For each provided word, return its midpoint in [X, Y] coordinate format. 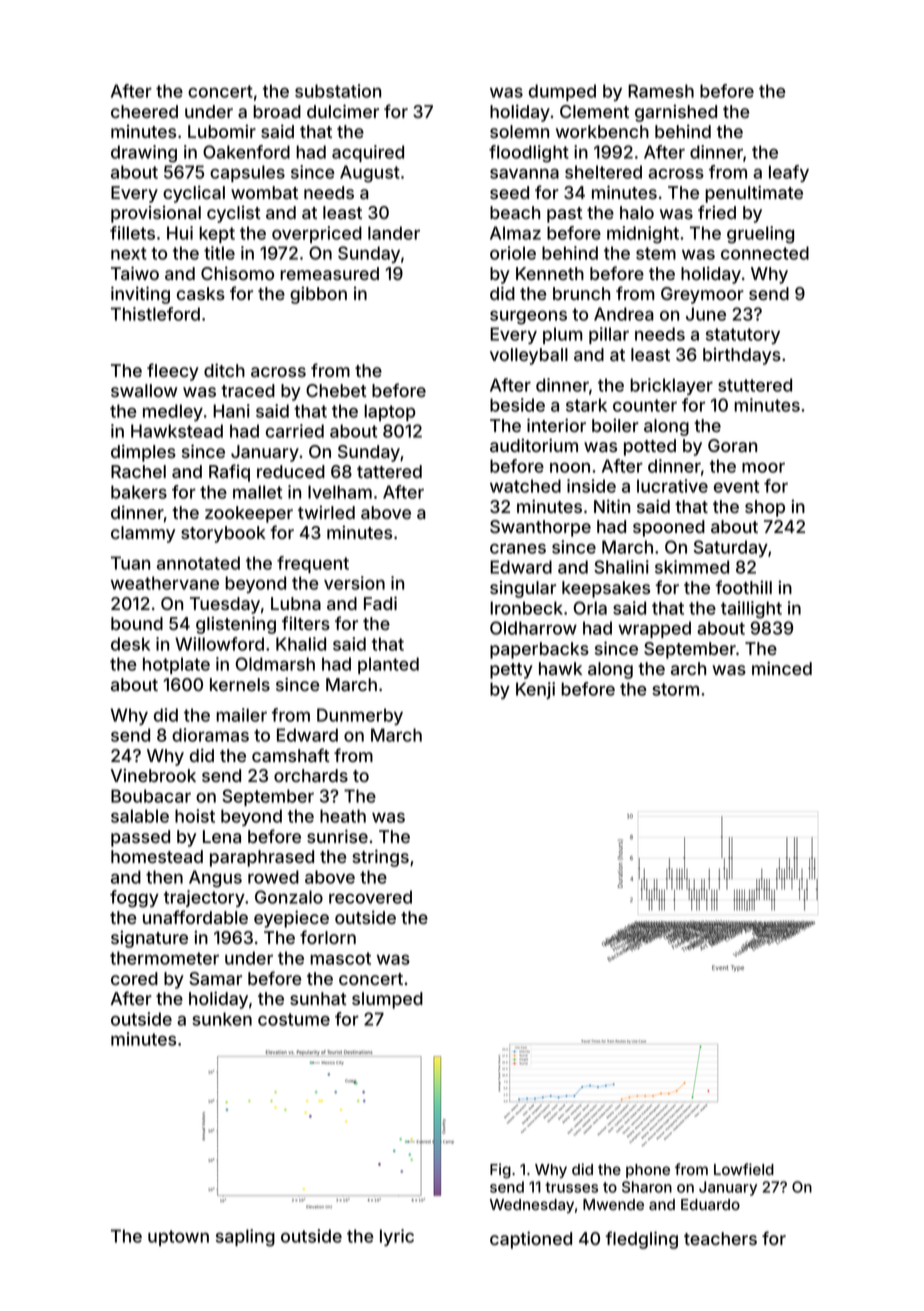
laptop [390, 412]
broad [277, 112]
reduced [291, 471]
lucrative [672, 486]
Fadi [380, 603]
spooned [669, 528]
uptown [178, 1238]
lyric [397, 1237]
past [565, 215]
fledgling [642, 1240]
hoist [195, 816]
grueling [760, 235]
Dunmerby [360, 716]
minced [782, 668]
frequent [313, 564]
